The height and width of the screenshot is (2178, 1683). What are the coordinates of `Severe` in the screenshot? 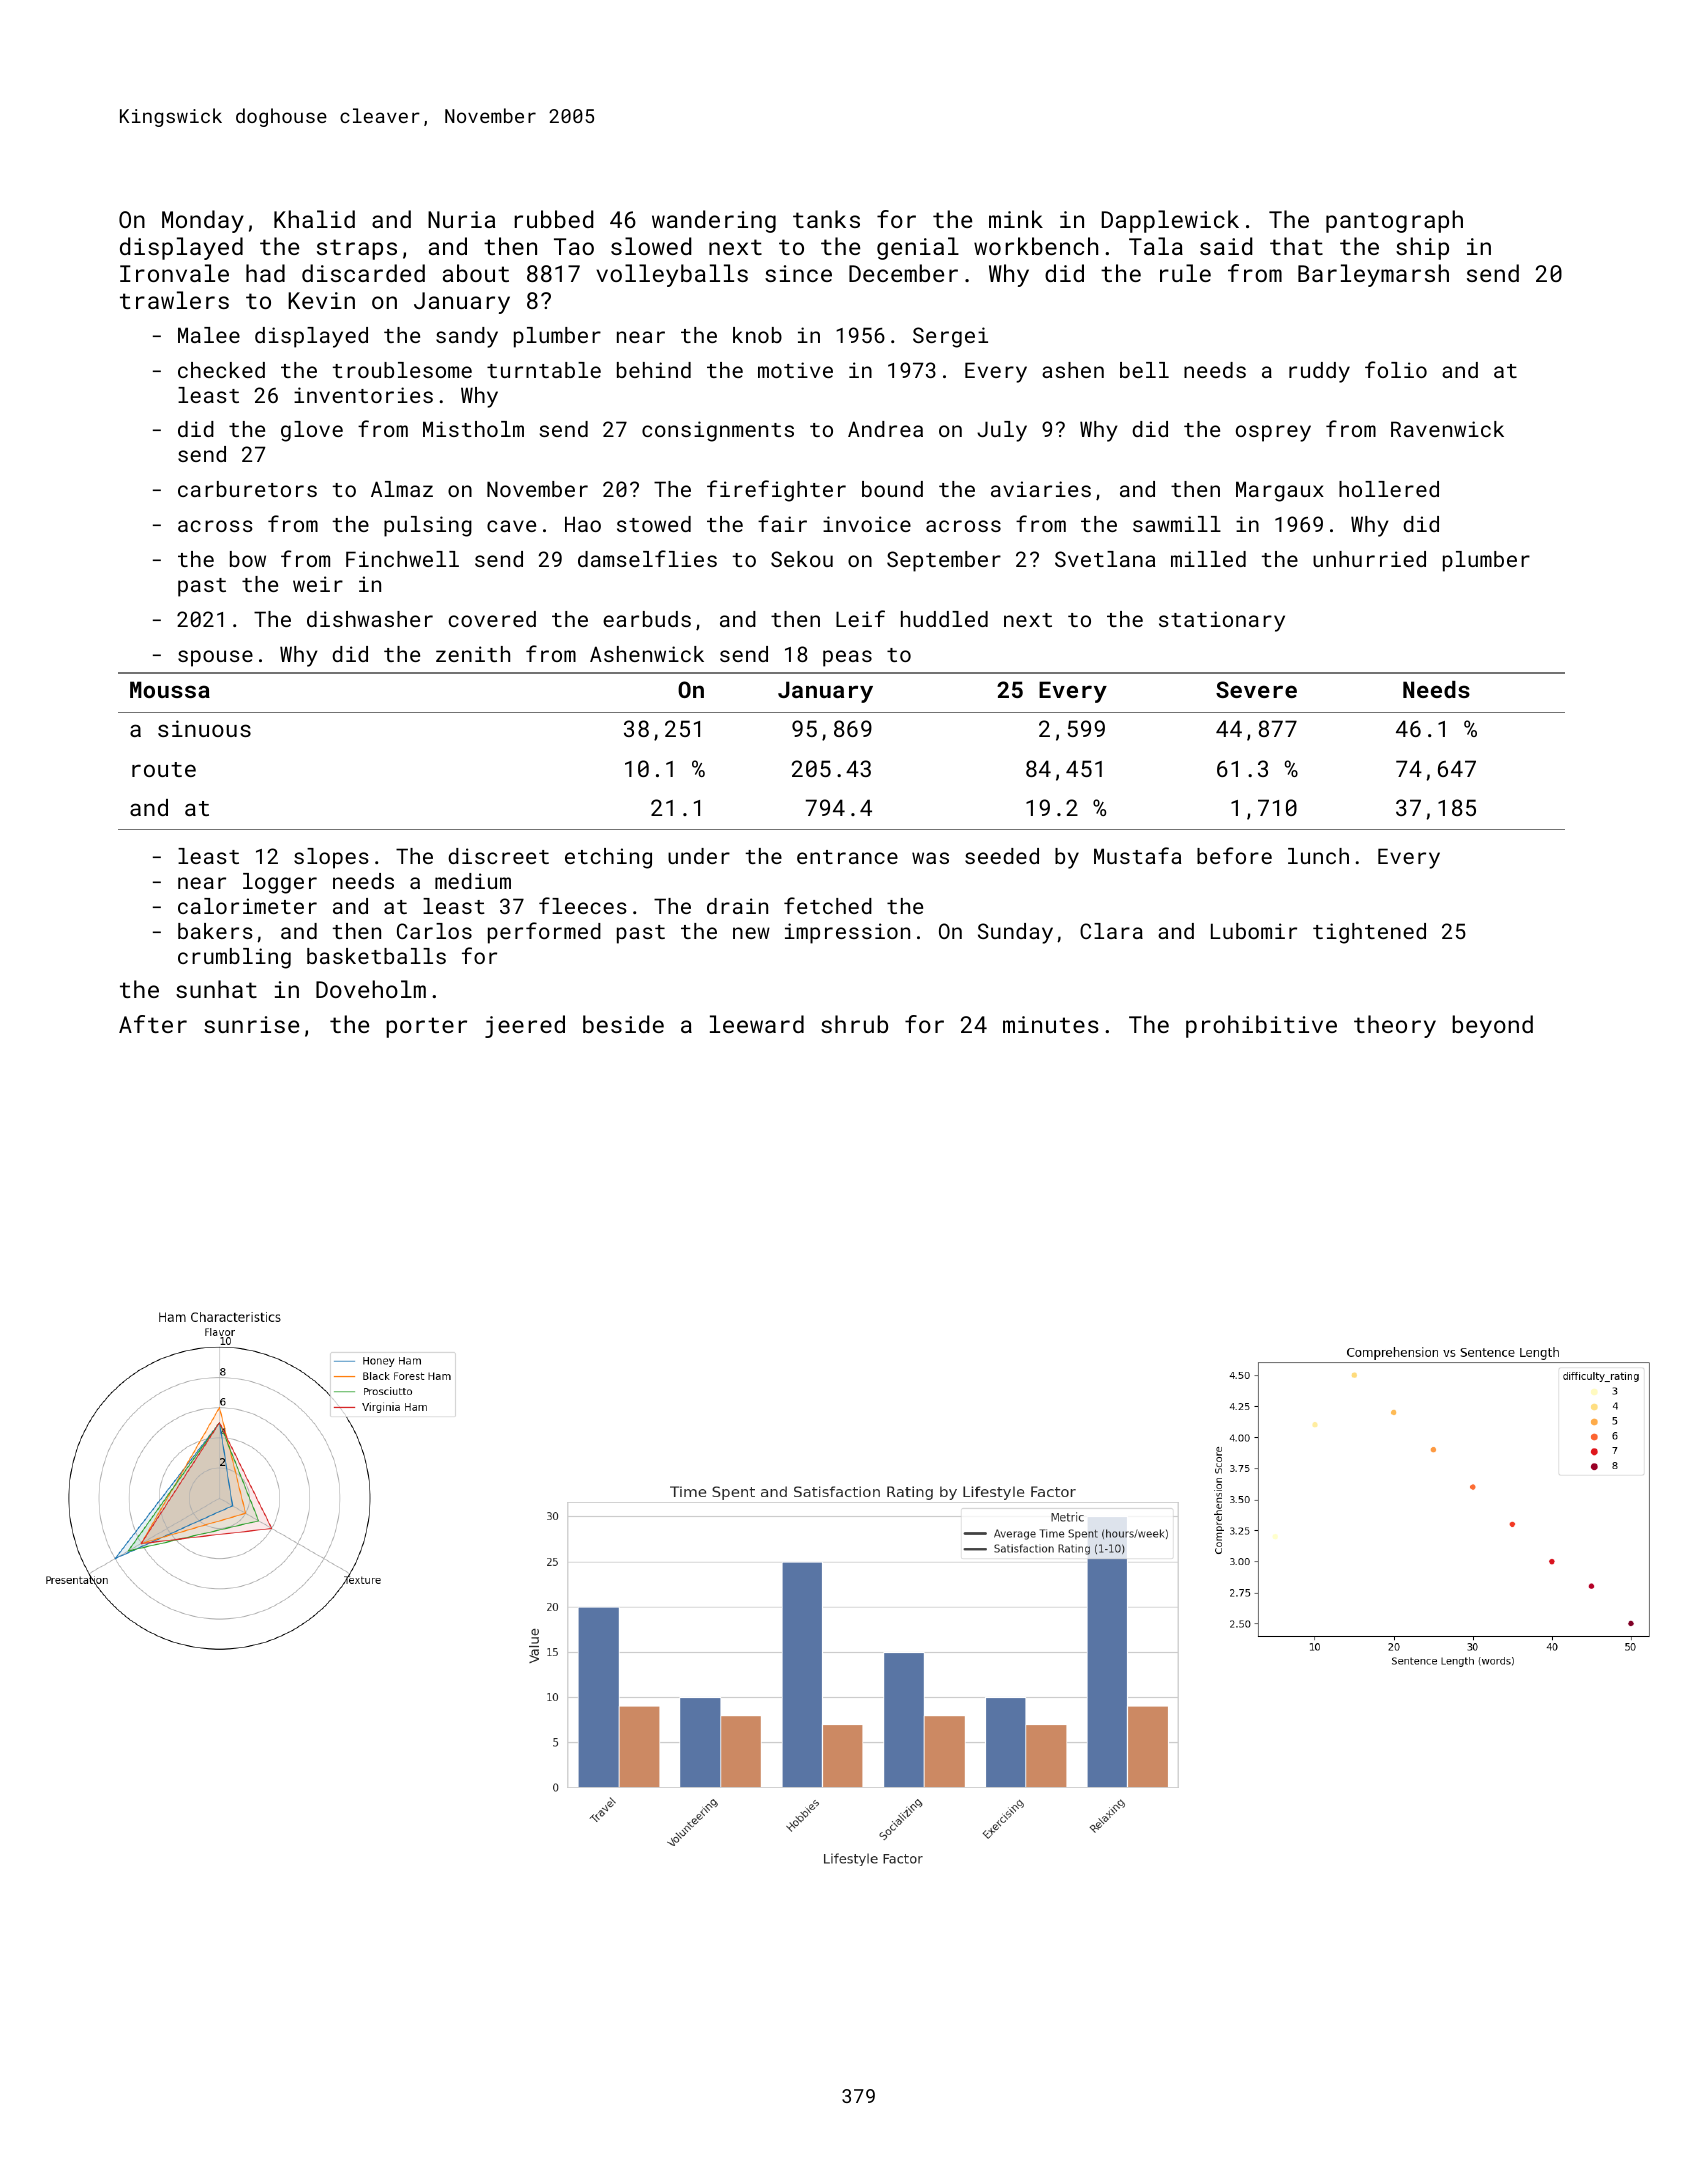 It's located at (1256, 689).
